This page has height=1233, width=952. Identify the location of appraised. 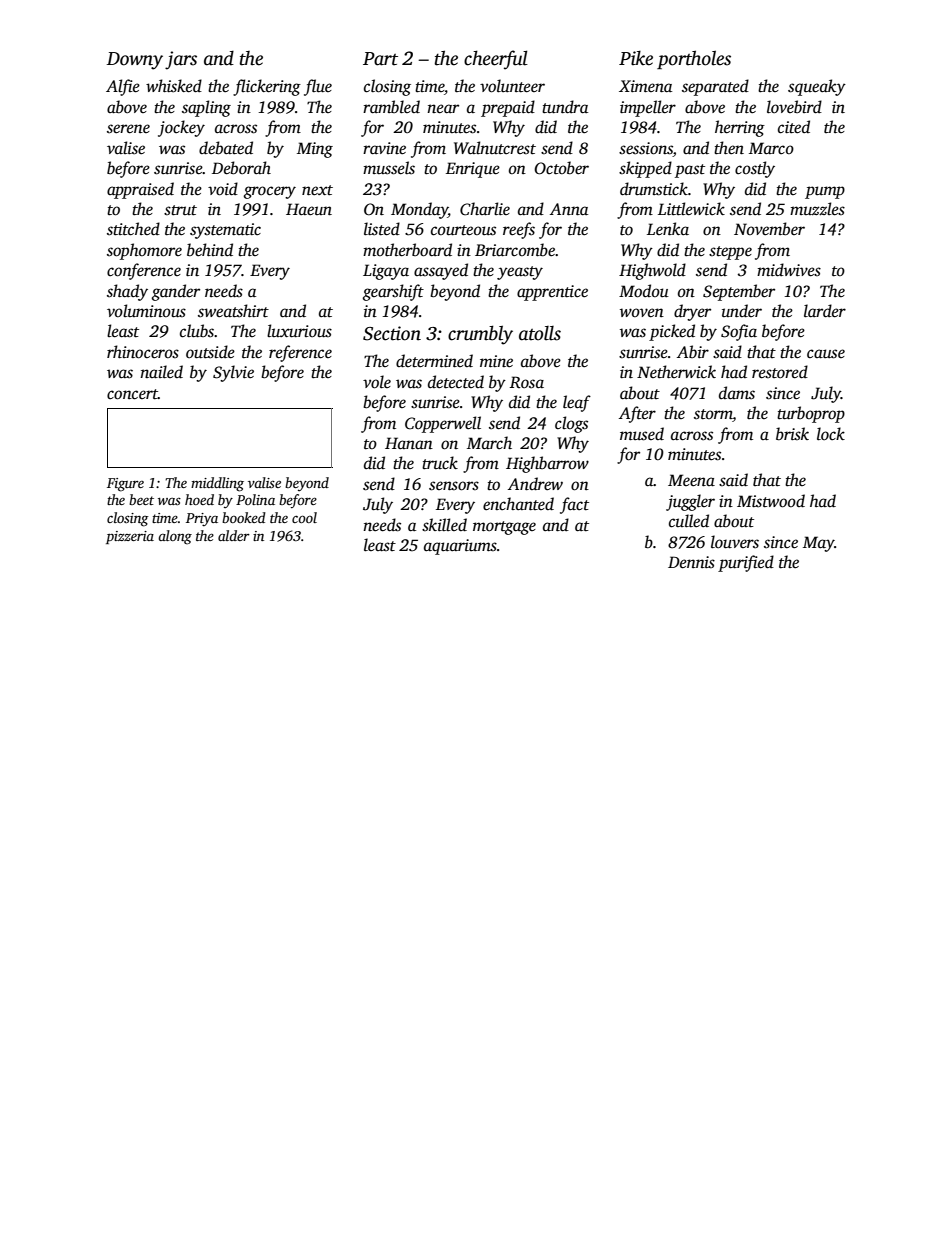
(140, 190).
